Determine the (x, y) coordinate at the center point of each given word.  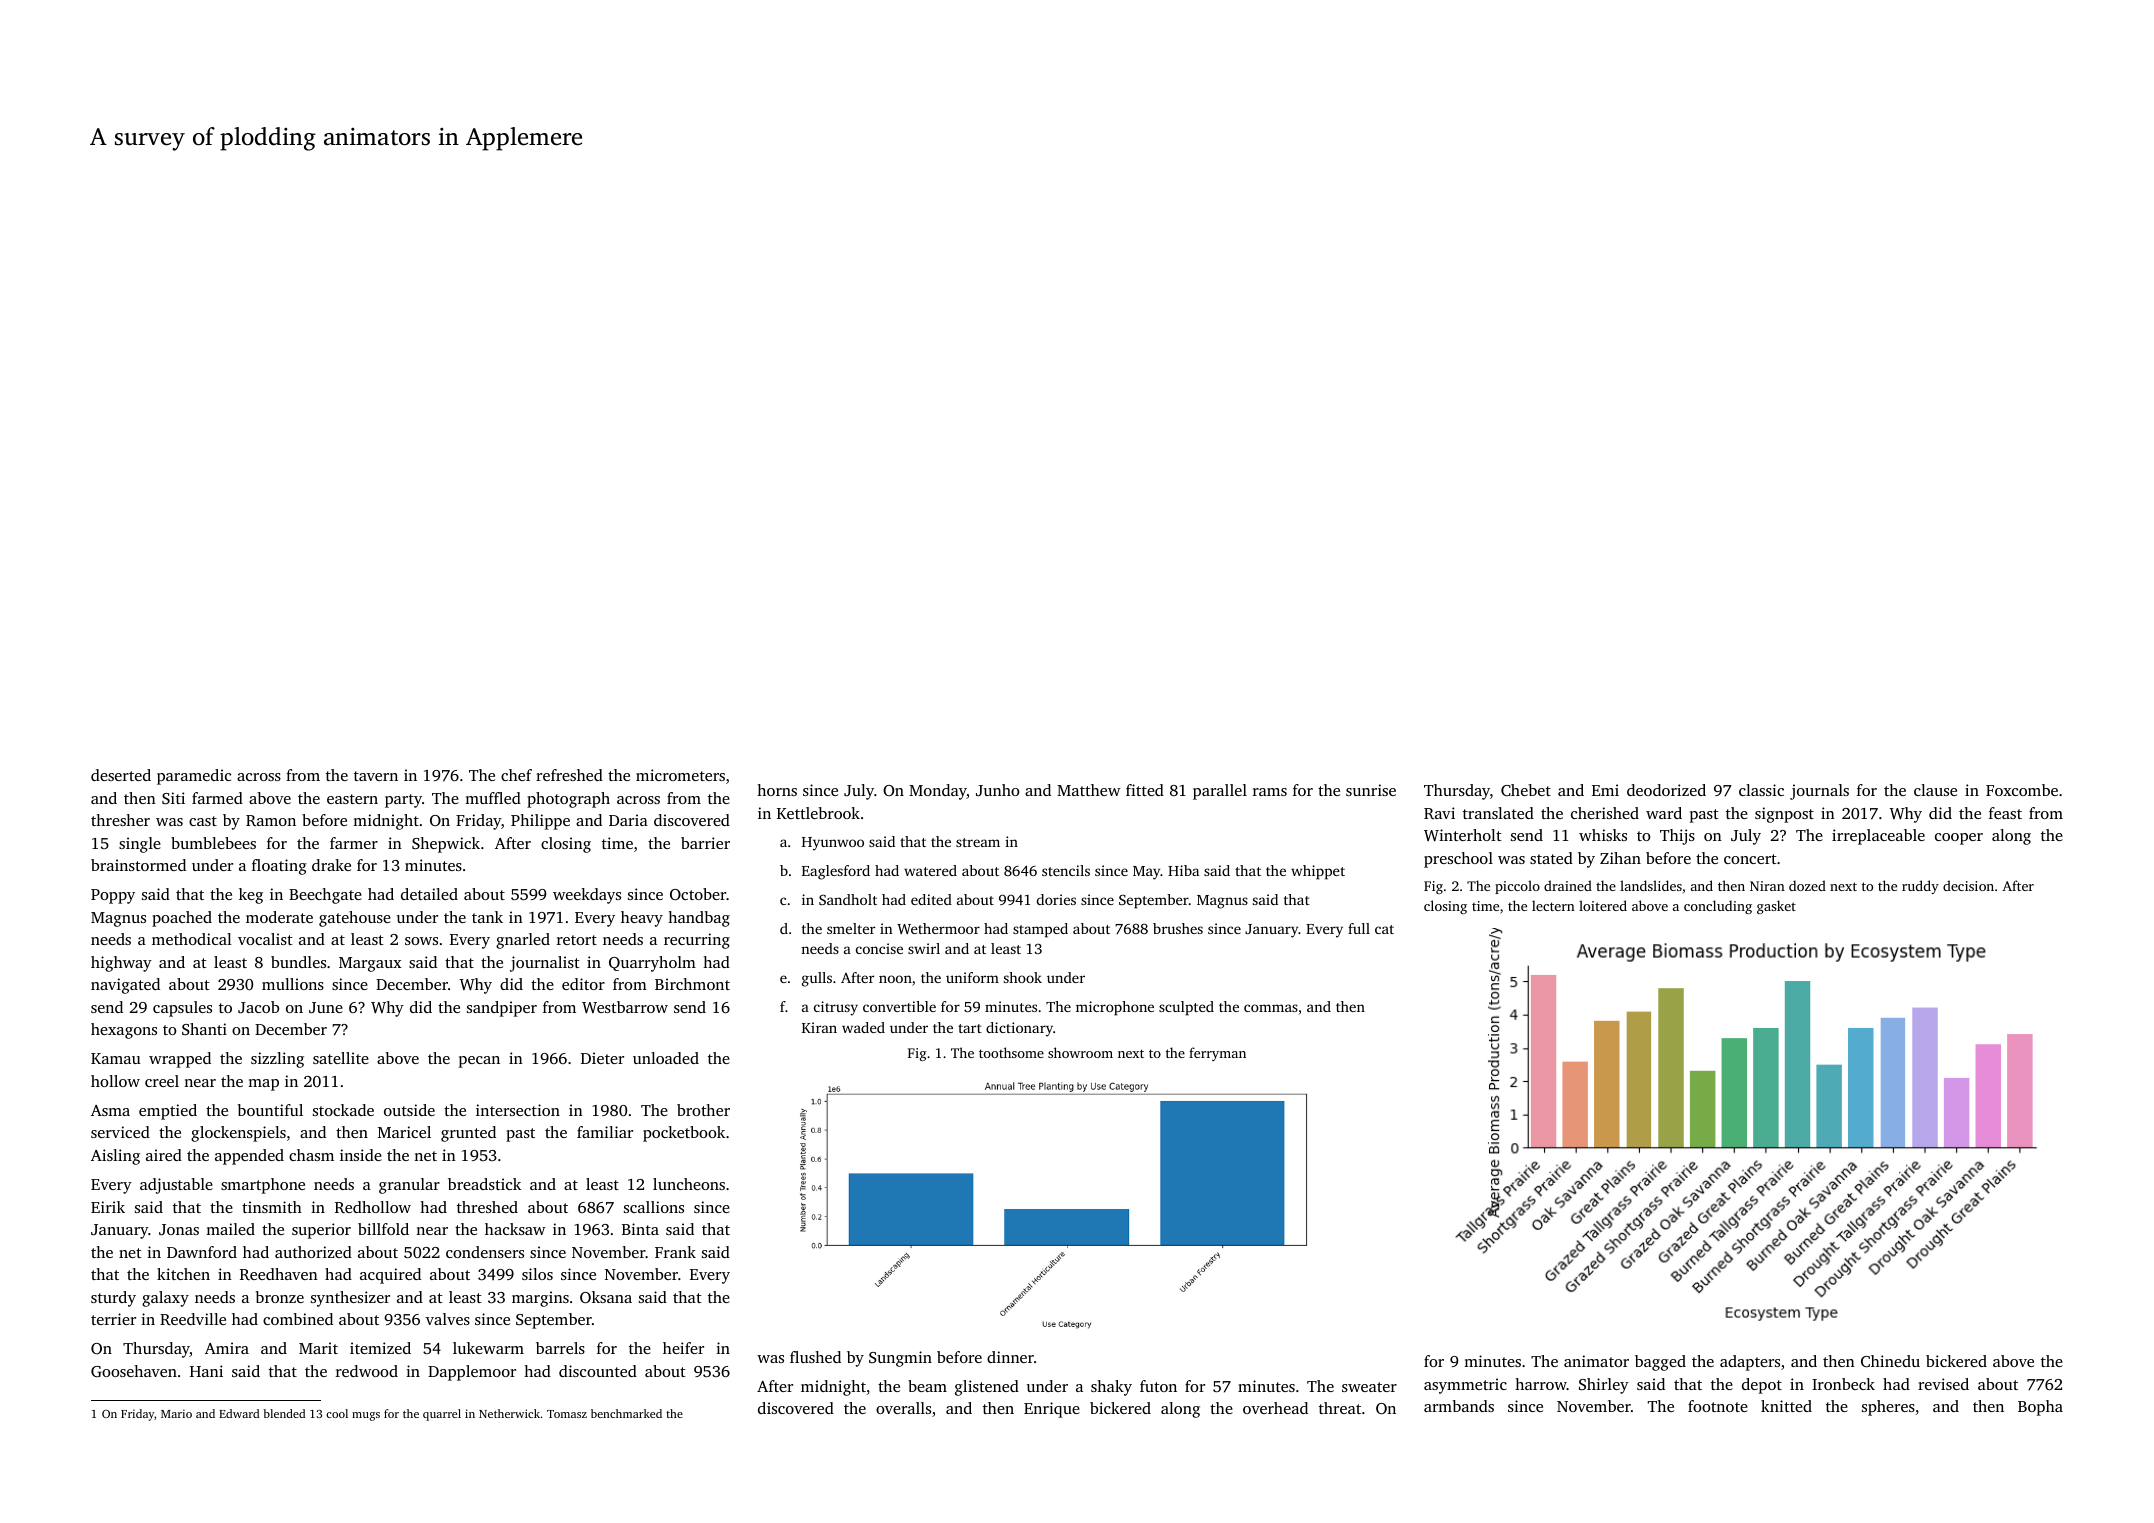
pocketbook (684, 1134)
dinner (1010, 1357)
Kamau (116, 1058)
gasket (1776, 907)
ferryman (1217, 1054)
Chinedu (1890, 1361)
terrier (113, 1319)
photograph (568, 800)
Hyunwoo (833, 844)
